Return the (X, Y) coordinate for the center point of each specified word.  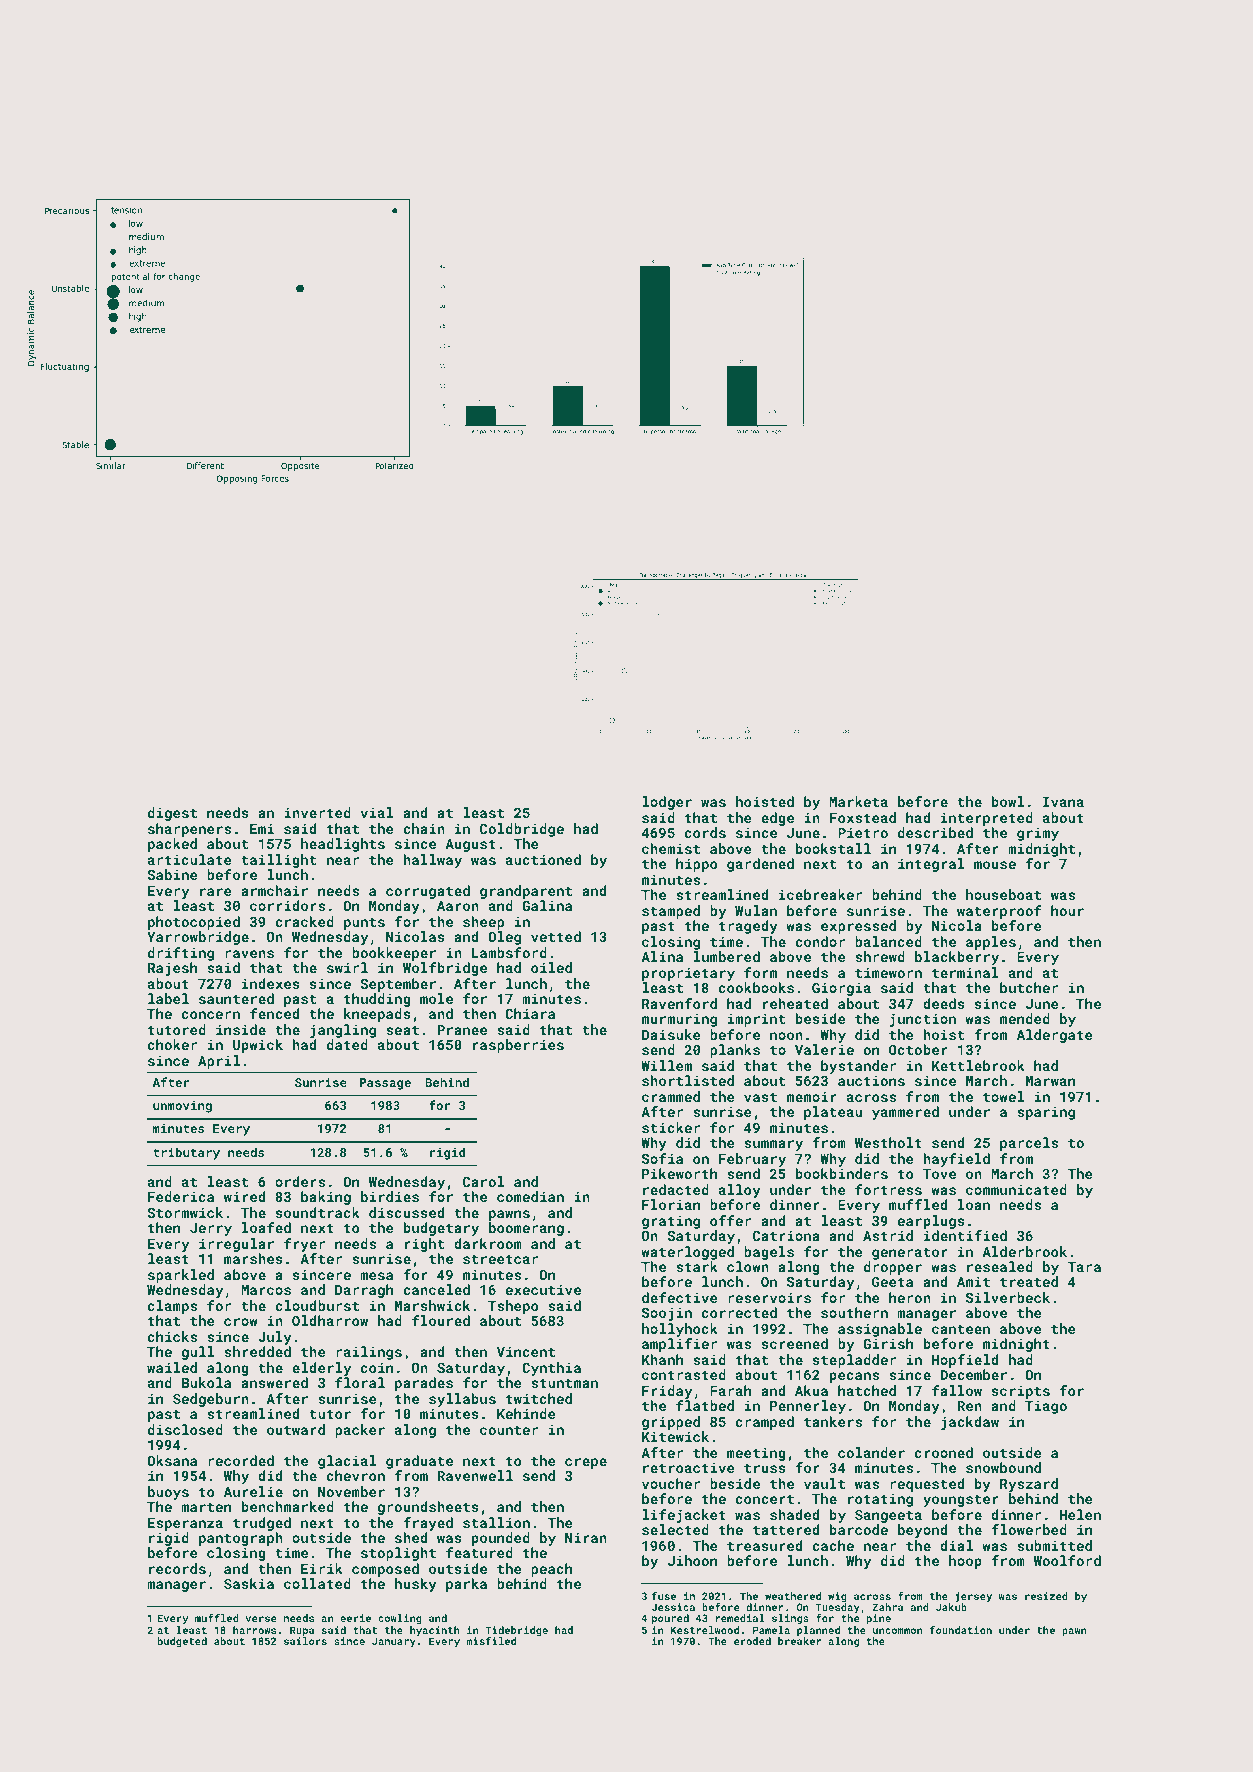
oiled (551, 967)
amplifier (679, 1345)
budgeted (182, 1642)
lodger (667, 803)
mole (436, 998)
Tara (1084, 1267)
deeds (944, 1003)
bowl (1008, 801)
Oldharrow (330, 1320)
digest (172, 814)
